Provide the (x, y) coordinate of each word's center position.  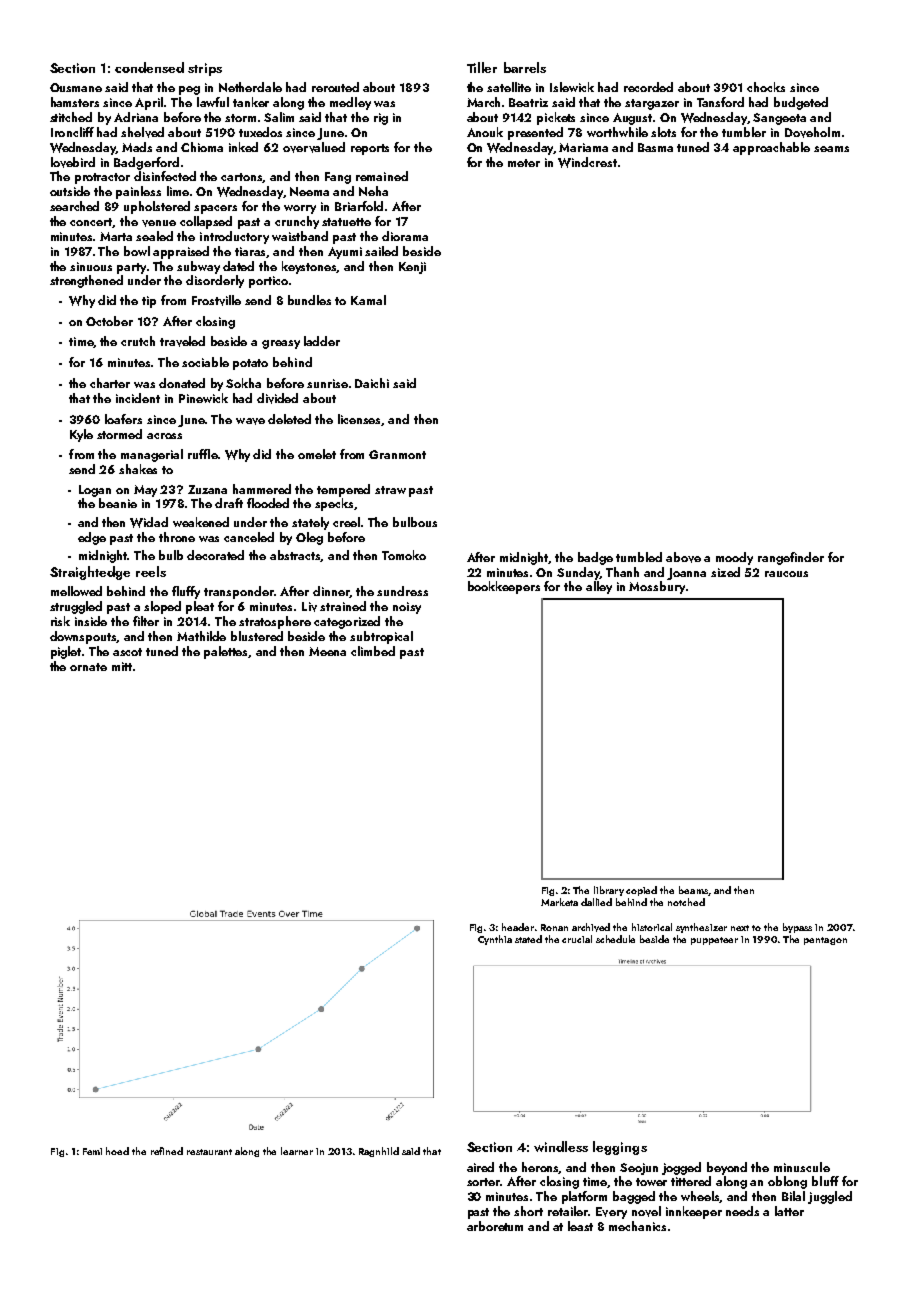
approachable (771, 148)
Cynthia (495, 940)
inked (243, 147)
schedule (615, 939)
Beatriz (528, 102)
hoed (117, 1151)
